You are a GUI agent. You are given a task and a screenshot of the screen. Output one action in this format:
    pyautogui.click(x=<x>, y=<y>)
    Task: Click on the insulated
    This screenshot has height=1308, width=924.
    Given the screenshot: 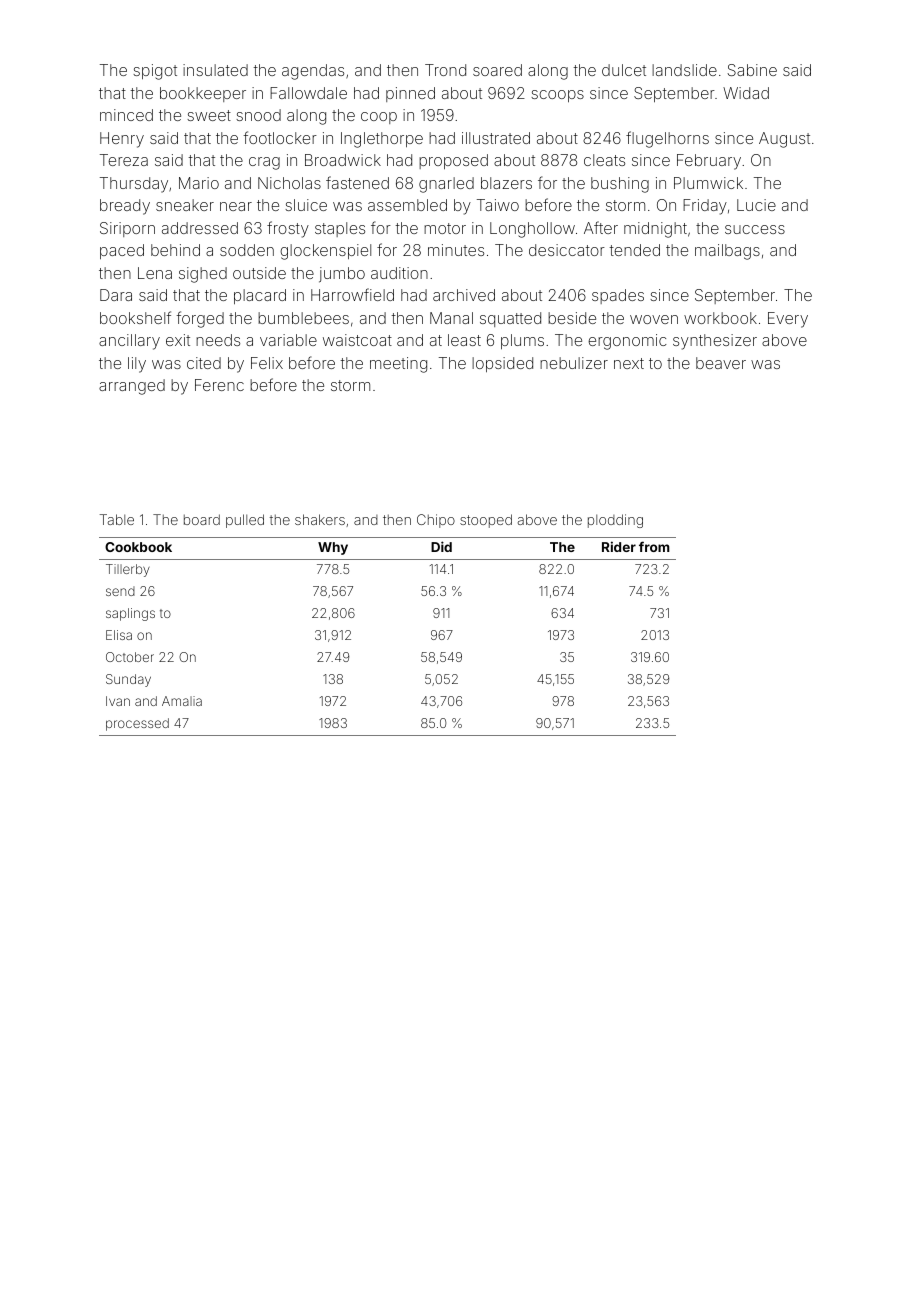 What is the action you would take?
    pyautogui.click(x=215, y=70)
